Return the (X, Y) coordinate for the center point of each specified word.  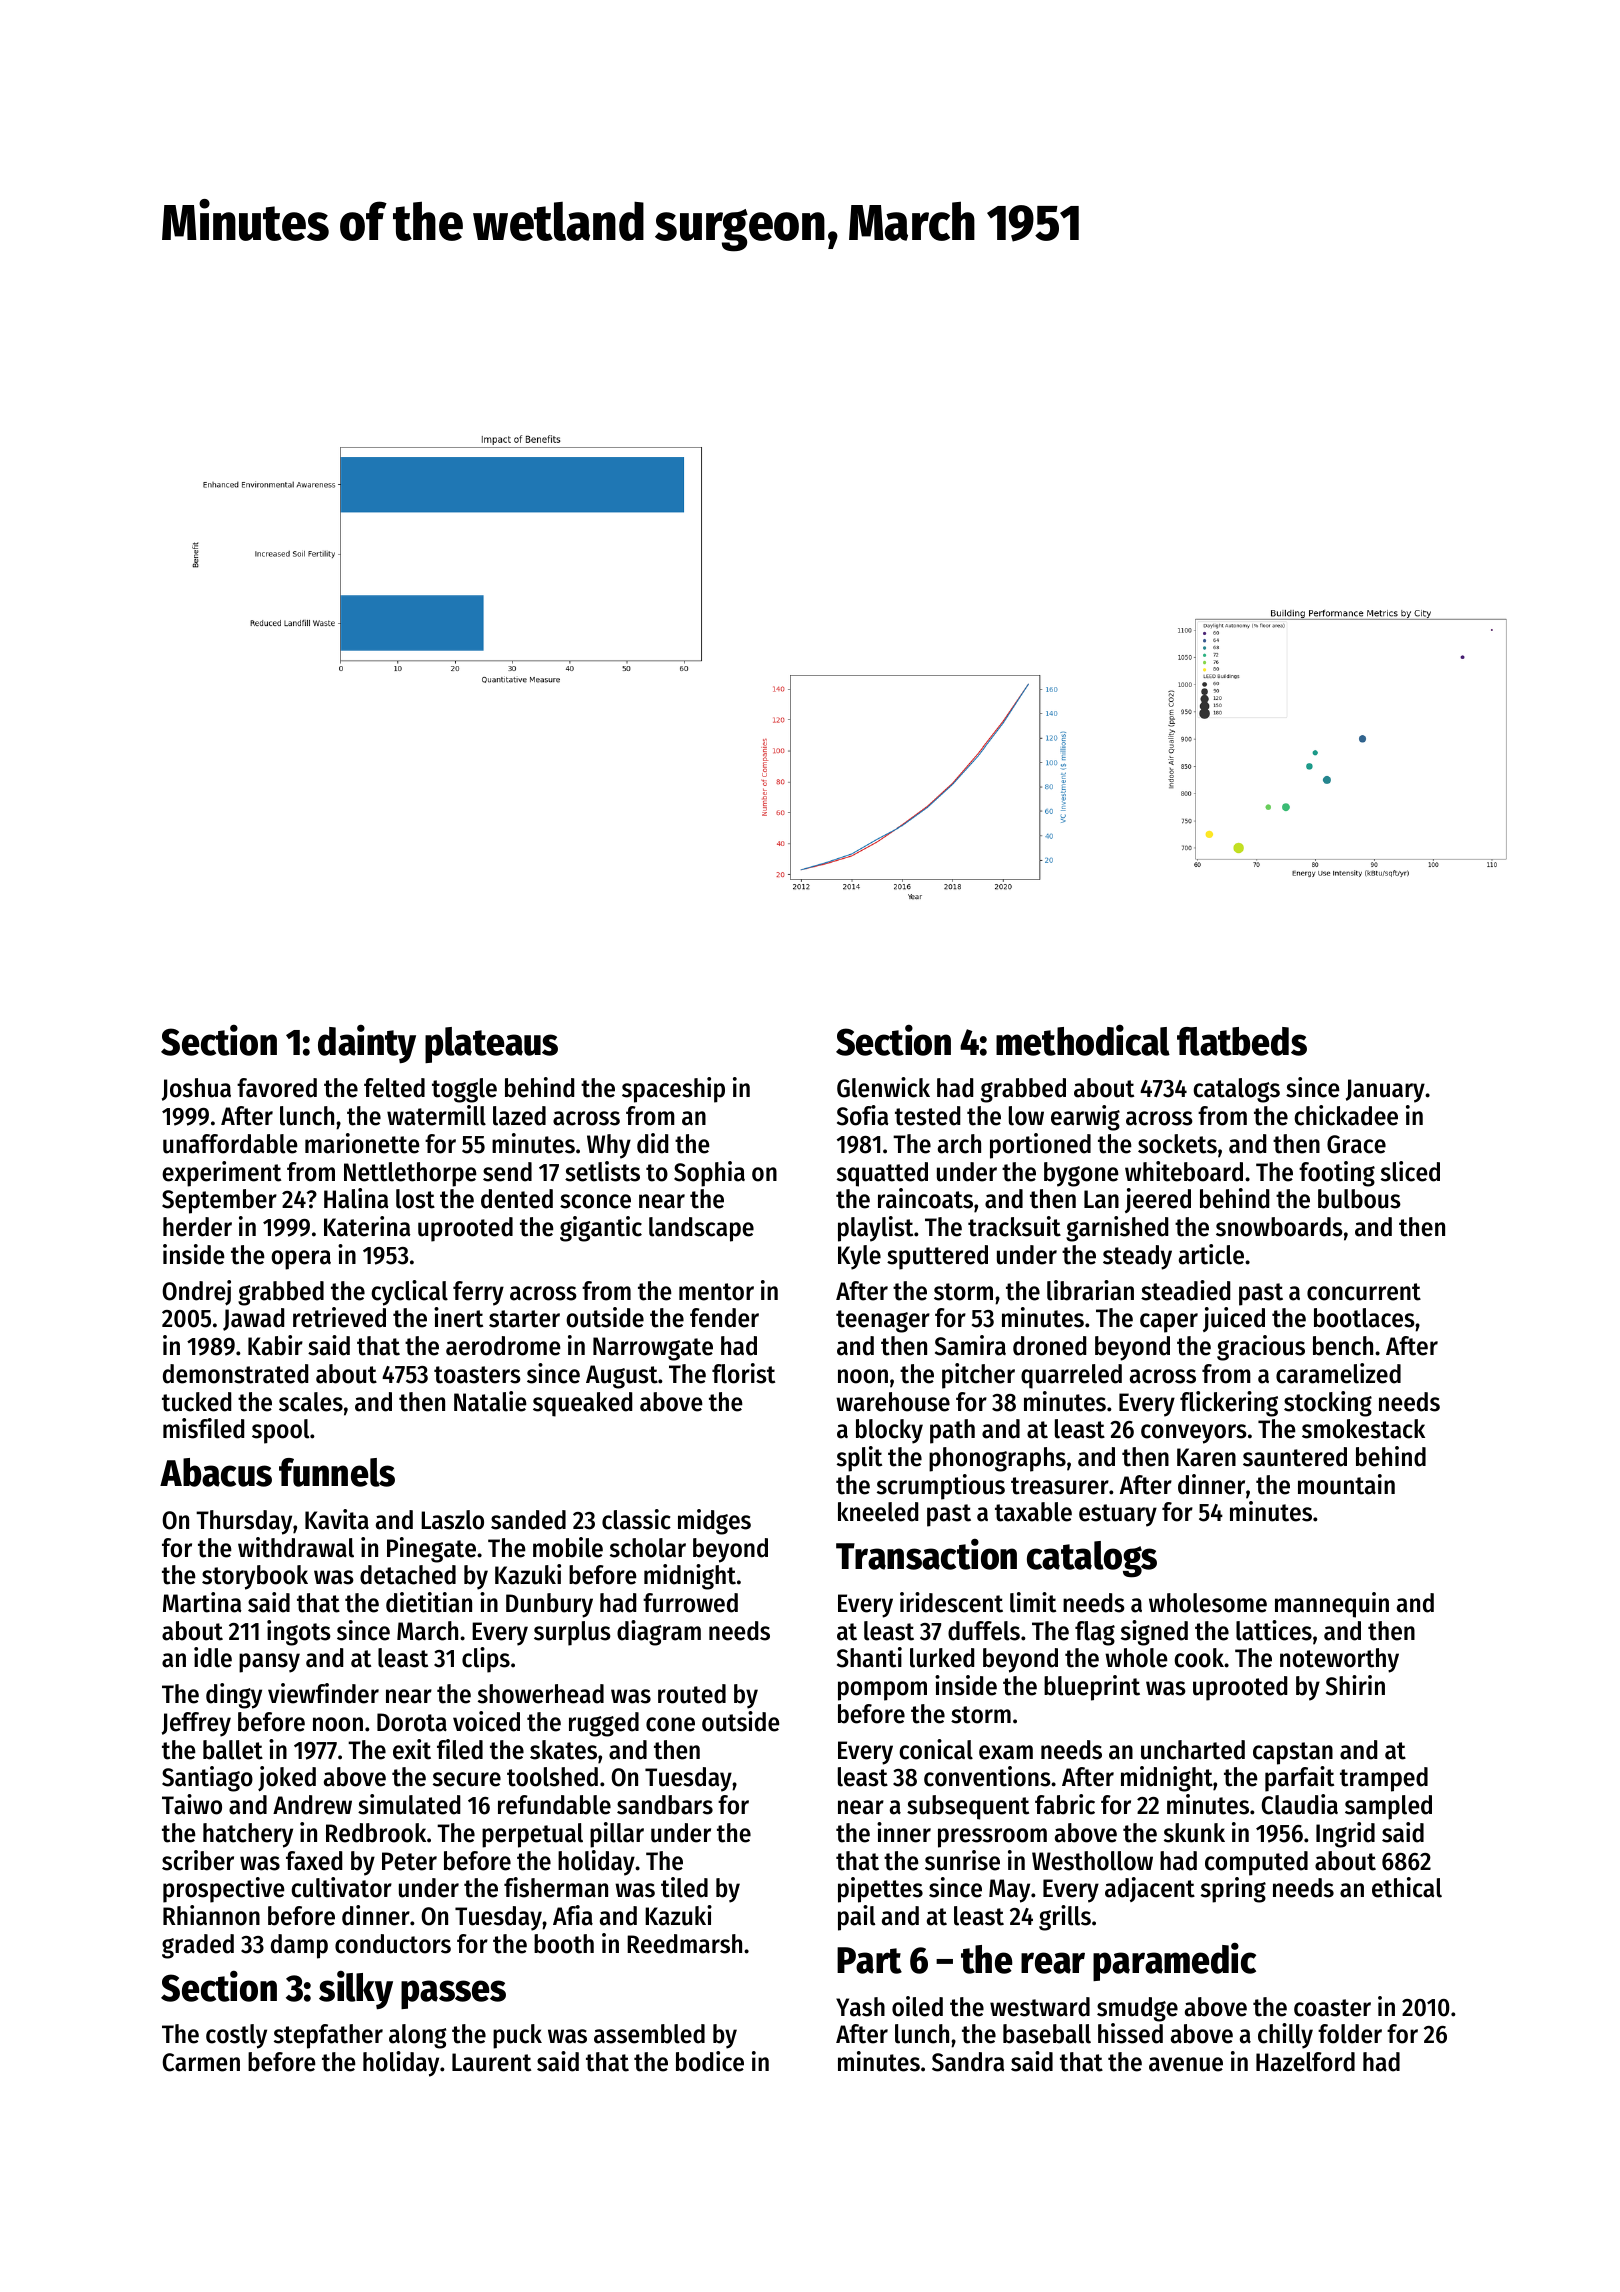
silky (356, 1990)
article (1211, 1254)
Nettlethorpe (410, 1174)
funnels (337, 1472)
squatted (882, 1174)
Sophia (709, 1174)
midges (714, 1522)
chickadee (1346, 1115)
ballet (233, 1750)
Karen (1206, 1457)
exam (1006, 1752)
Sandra (968, 2062)
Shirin (1355, 1685)
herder (197, 1227)
